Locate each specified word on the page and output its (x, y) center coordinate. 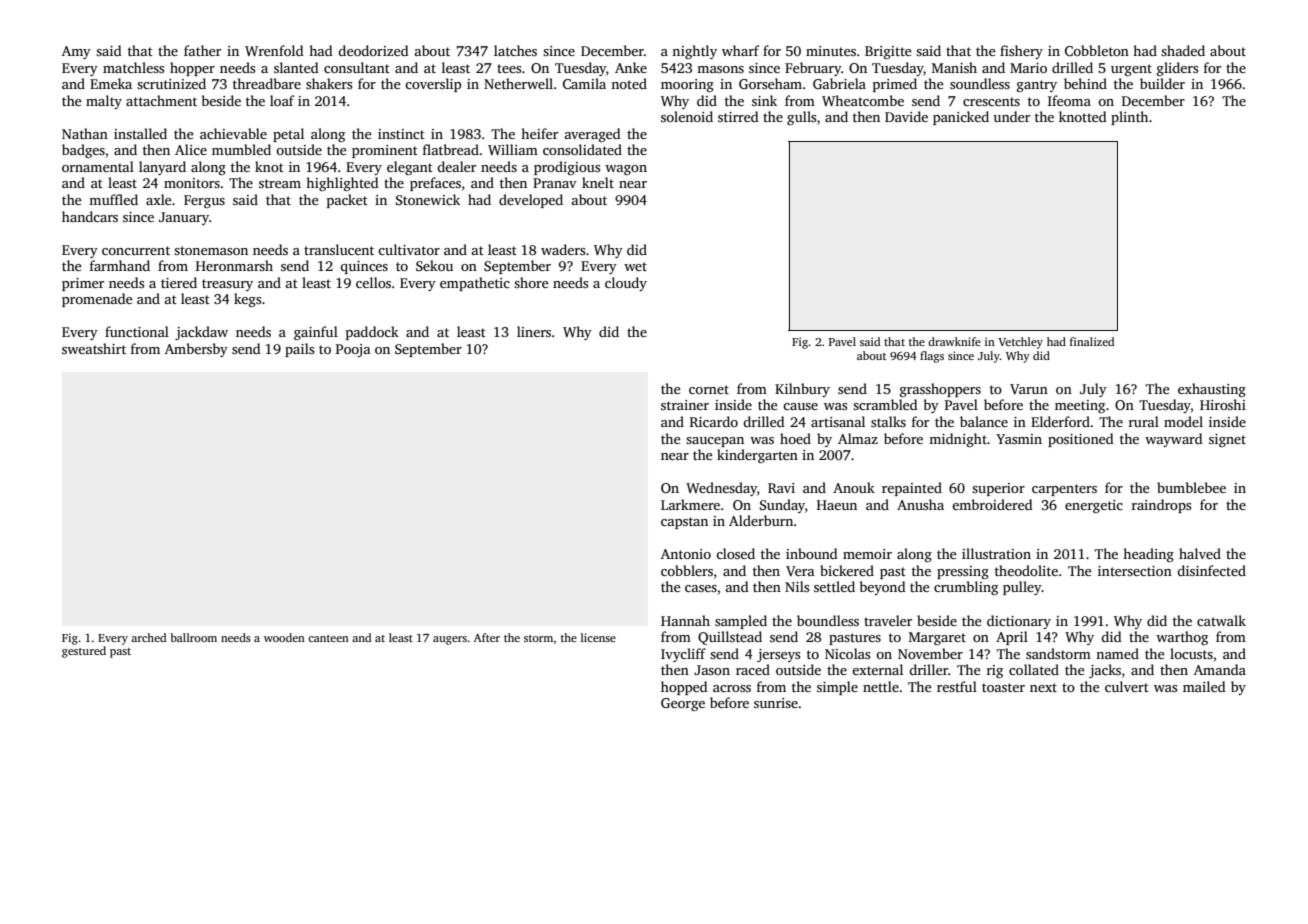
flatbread (451, 149)
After (487, 637)
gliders (1177, 69)
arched (148, 637)
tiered (179, 282)
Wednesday (721, 489)
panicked (961, 118)
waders (563, 249)
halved (1200, 553)
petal (288, 135)
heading (1148, 555)
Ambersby (196, 350)
